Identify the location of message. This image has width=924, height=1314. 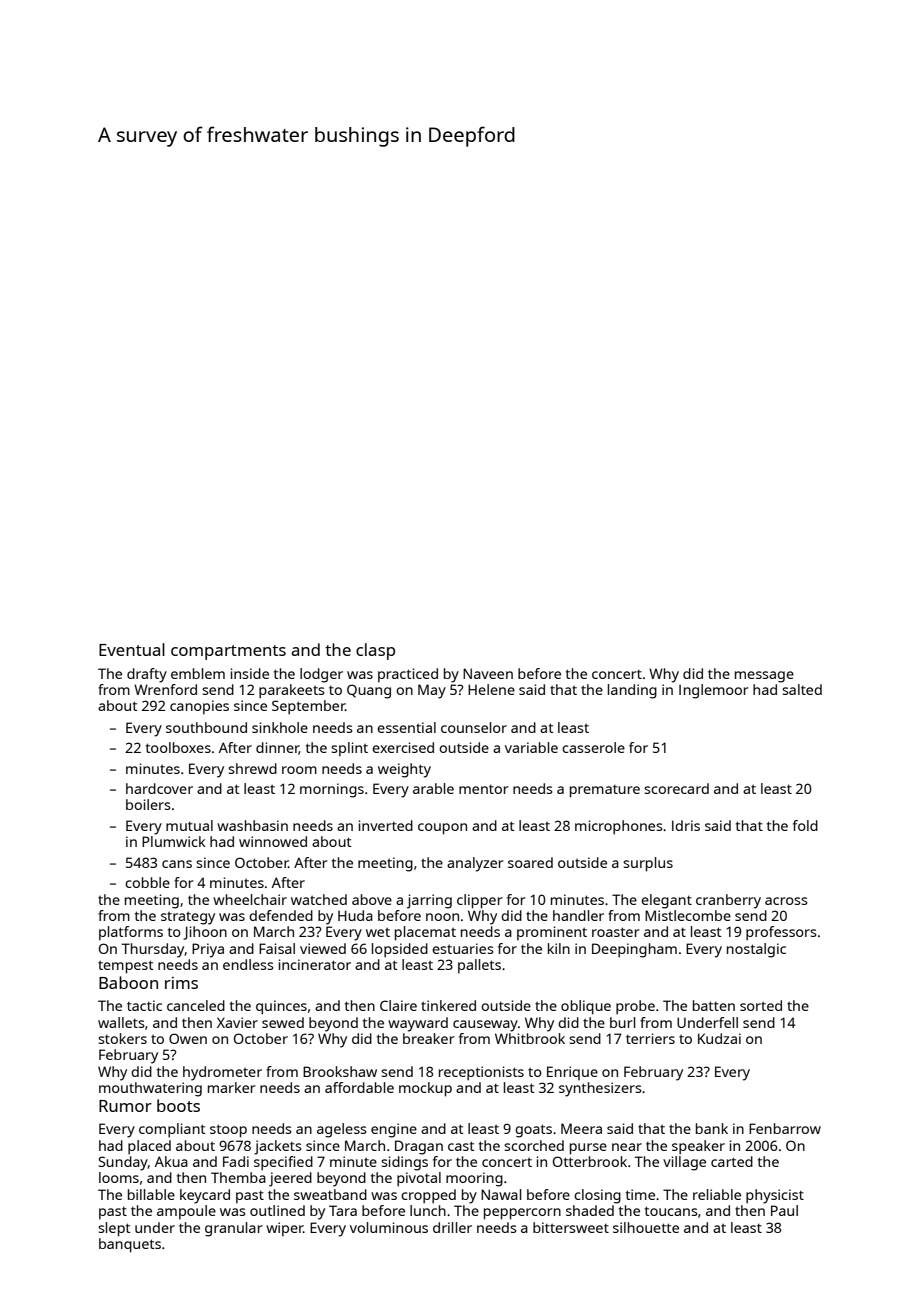
(764, 677).
